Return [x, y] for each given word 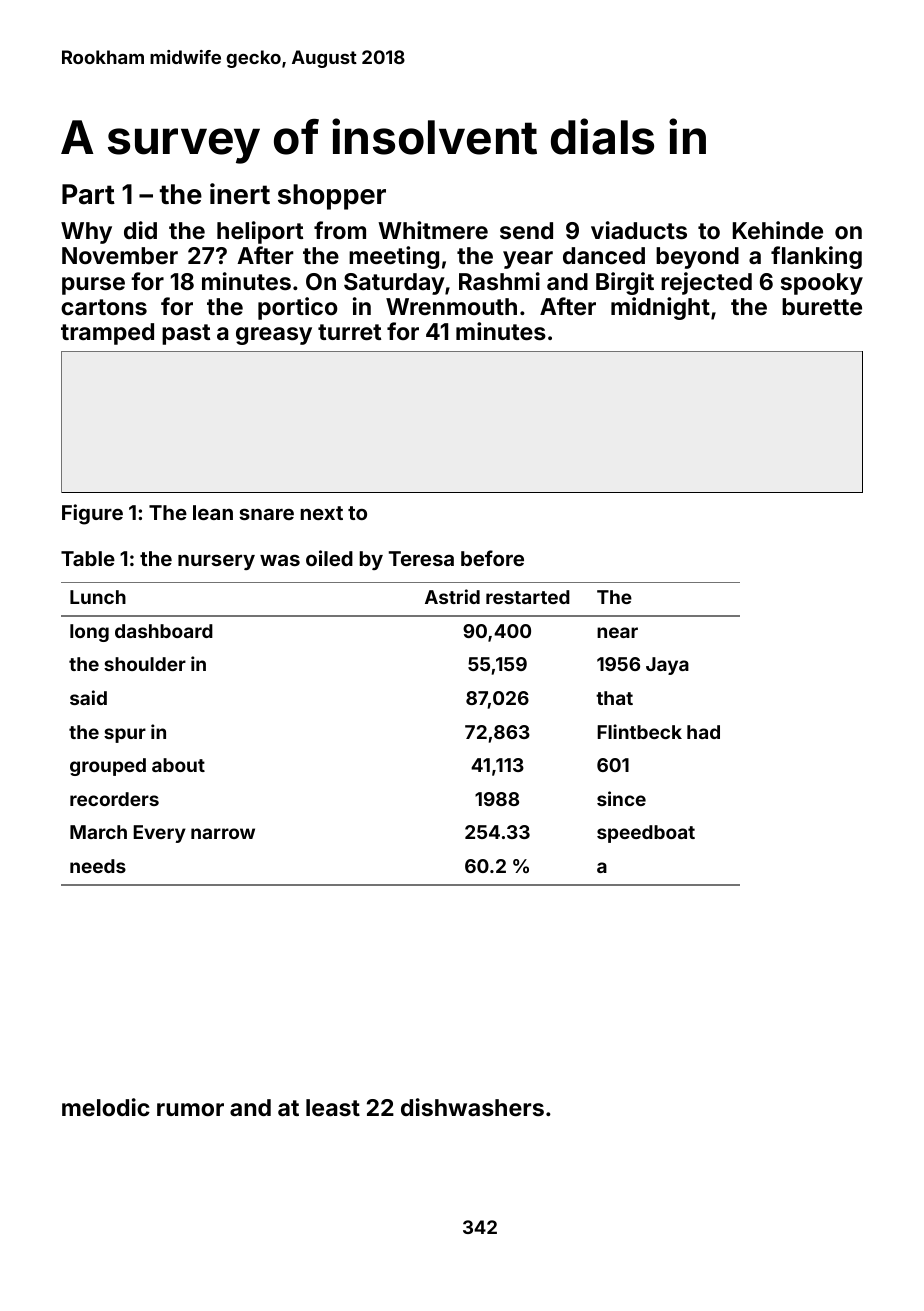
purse [93, 286]
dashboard [164, 631]
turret [349, 332]
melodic [106, 1107]
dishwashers [472, 1107]
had [703, 732]
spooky [822, 284]
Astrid [452, 596]
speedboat [646, 834]
